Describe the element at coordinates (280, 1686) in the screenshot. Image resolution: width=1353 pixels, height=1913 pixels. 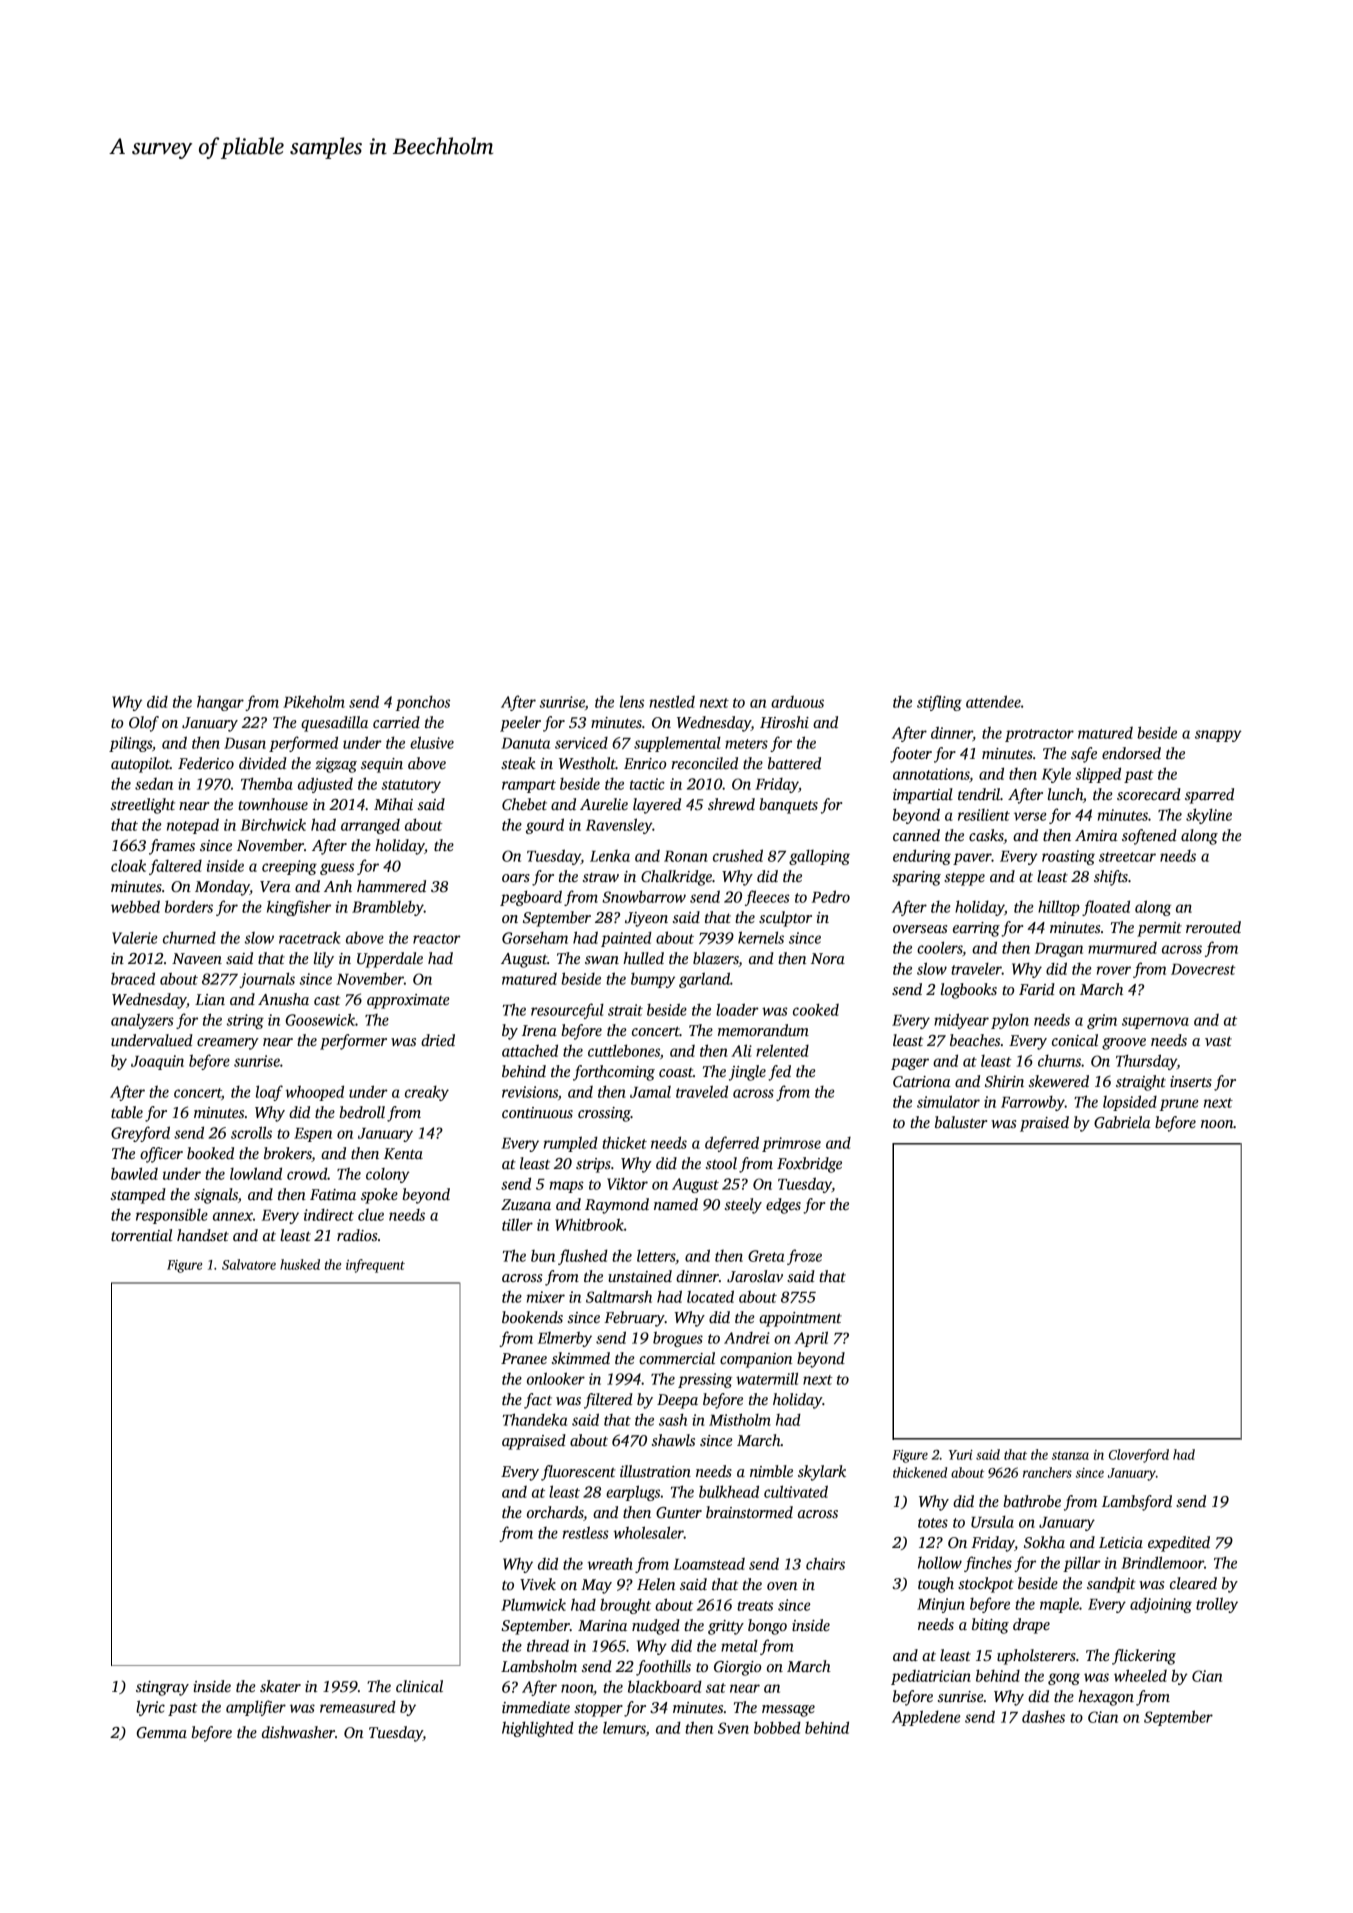
I see `skater` at that location.
